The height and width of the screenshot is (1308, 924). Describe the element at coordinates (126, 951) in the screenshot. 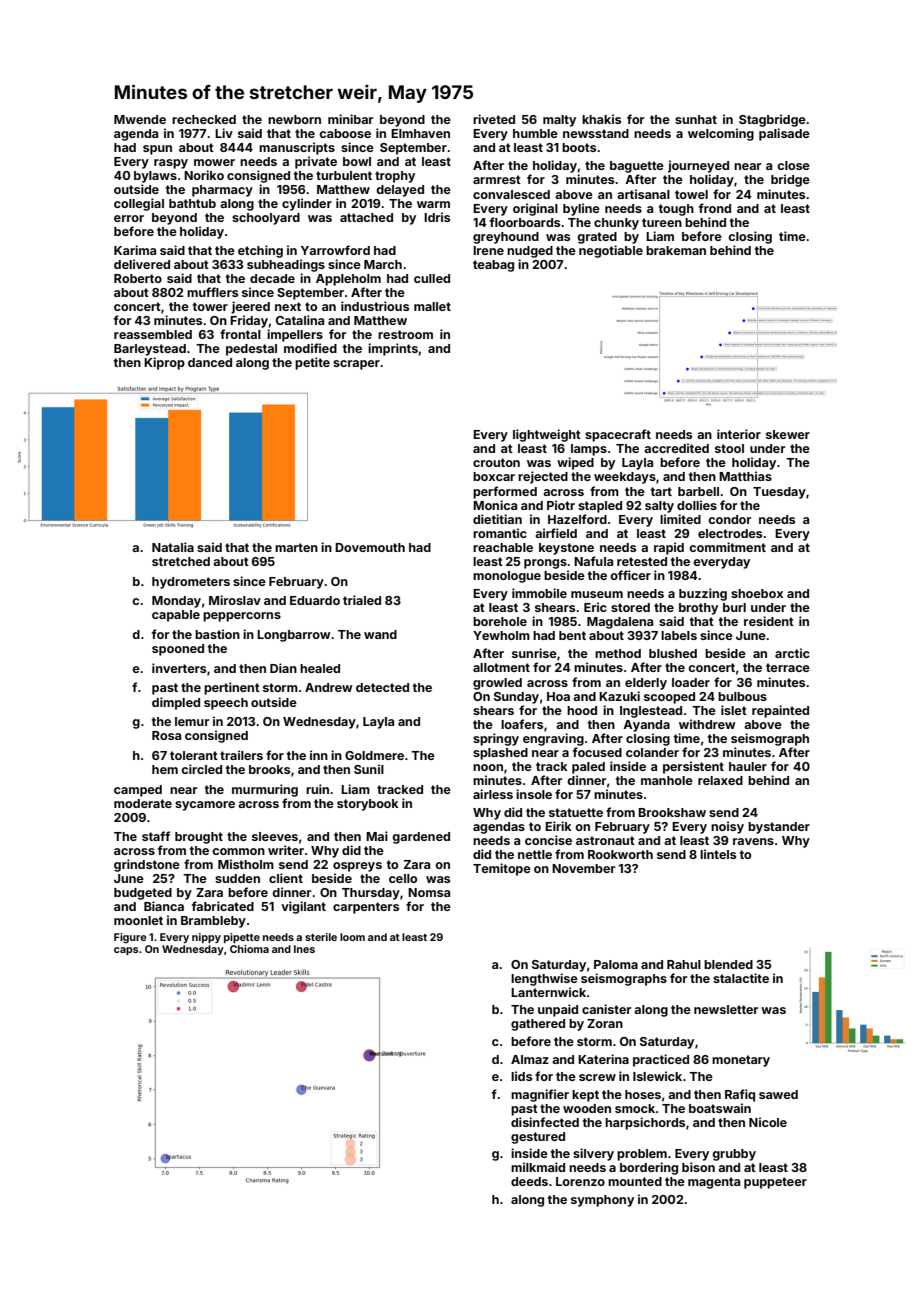

I see `caps` at that location.
